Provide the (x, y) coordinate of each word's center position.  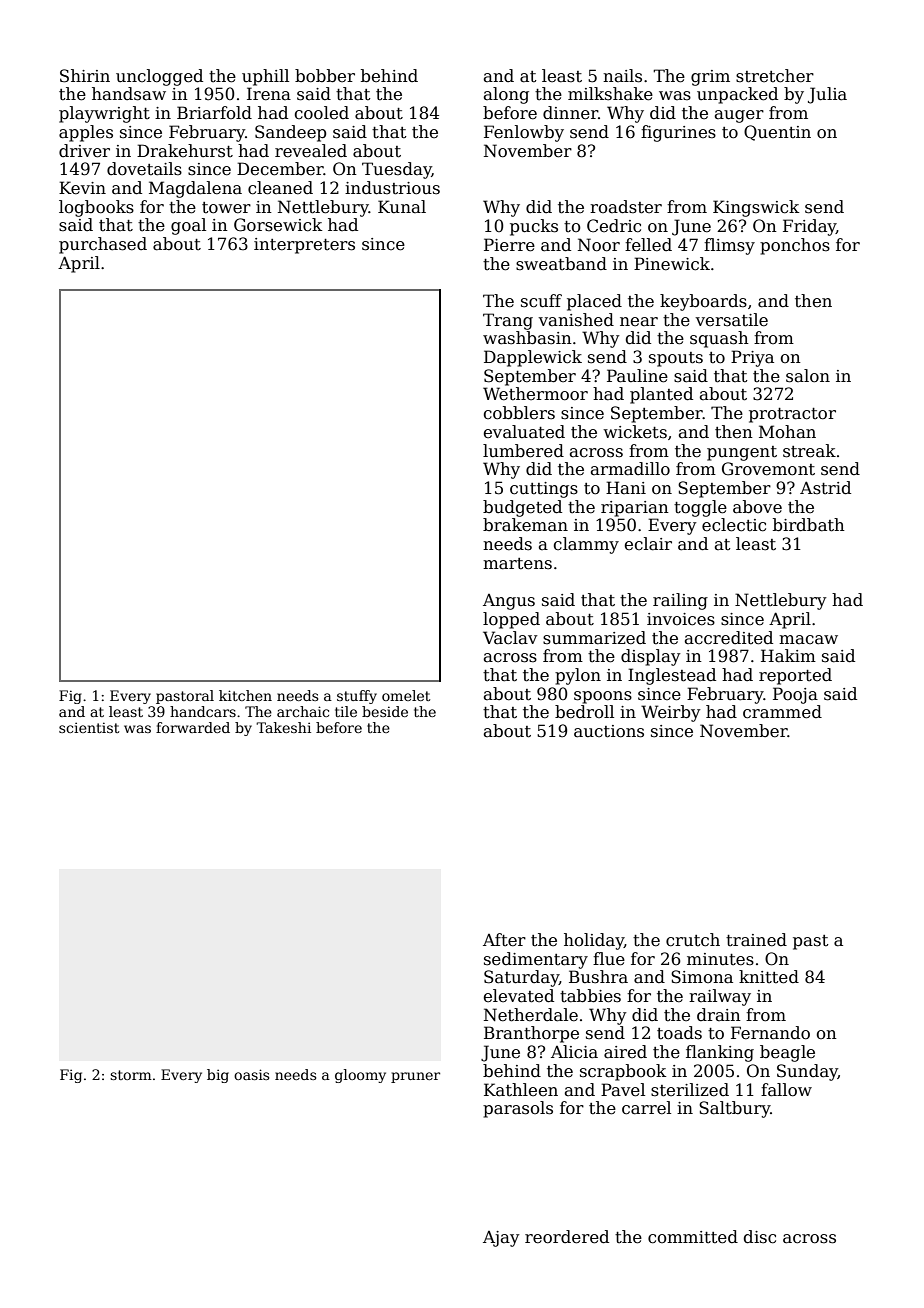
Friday (809, 227)
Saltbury (734, 1109)
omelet (406, 695)
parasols (518, 1109)
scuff (541, 301)
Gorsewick (278, 225)
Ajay (501, 1239)
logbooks (96, 208)
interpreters (304, 246)
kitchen (245, 695)
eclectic (734, 525)
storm (131, 1075)
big (218, 1076)
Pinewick (672, 264)
